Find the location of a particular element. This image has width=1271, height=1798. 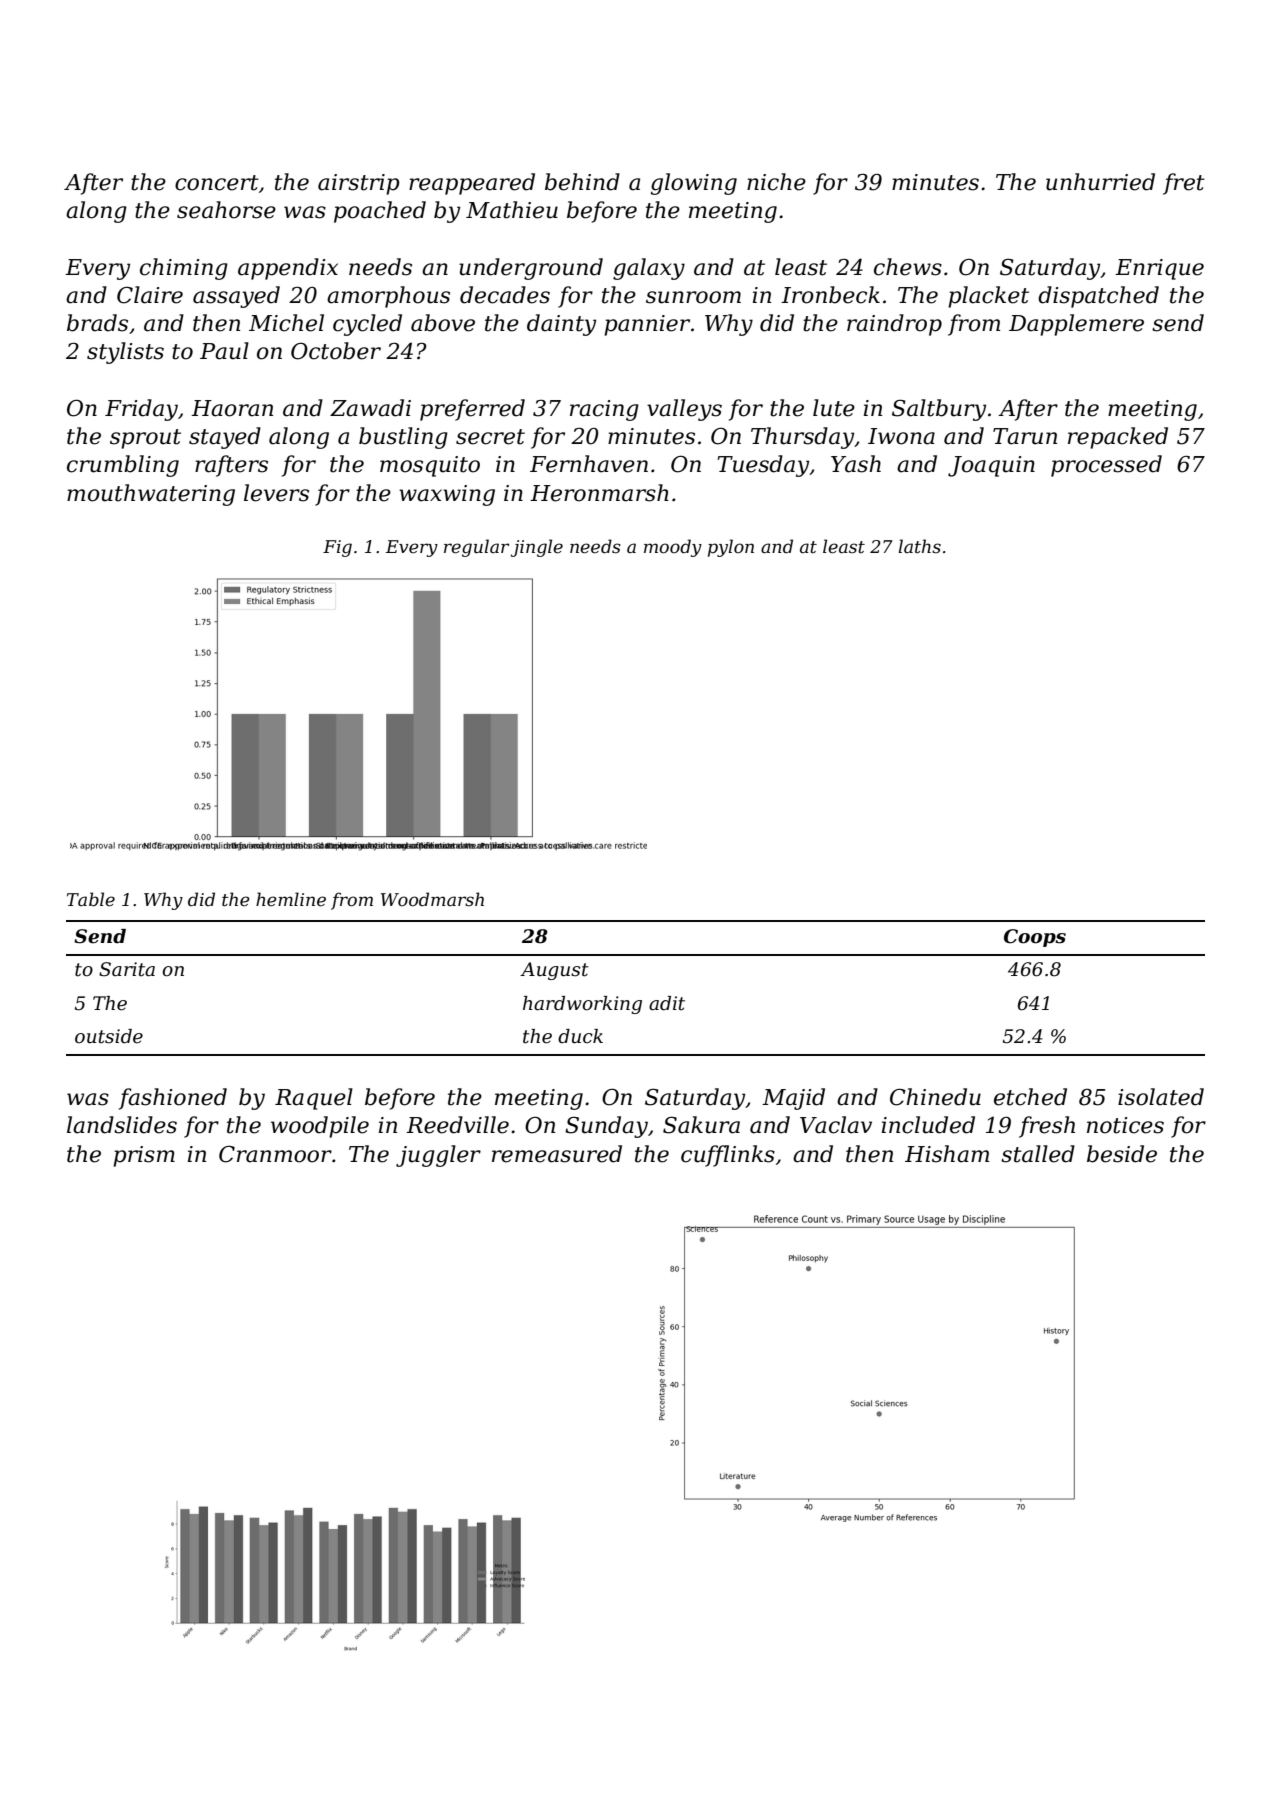

placket is located at coordinates (988, 297).
